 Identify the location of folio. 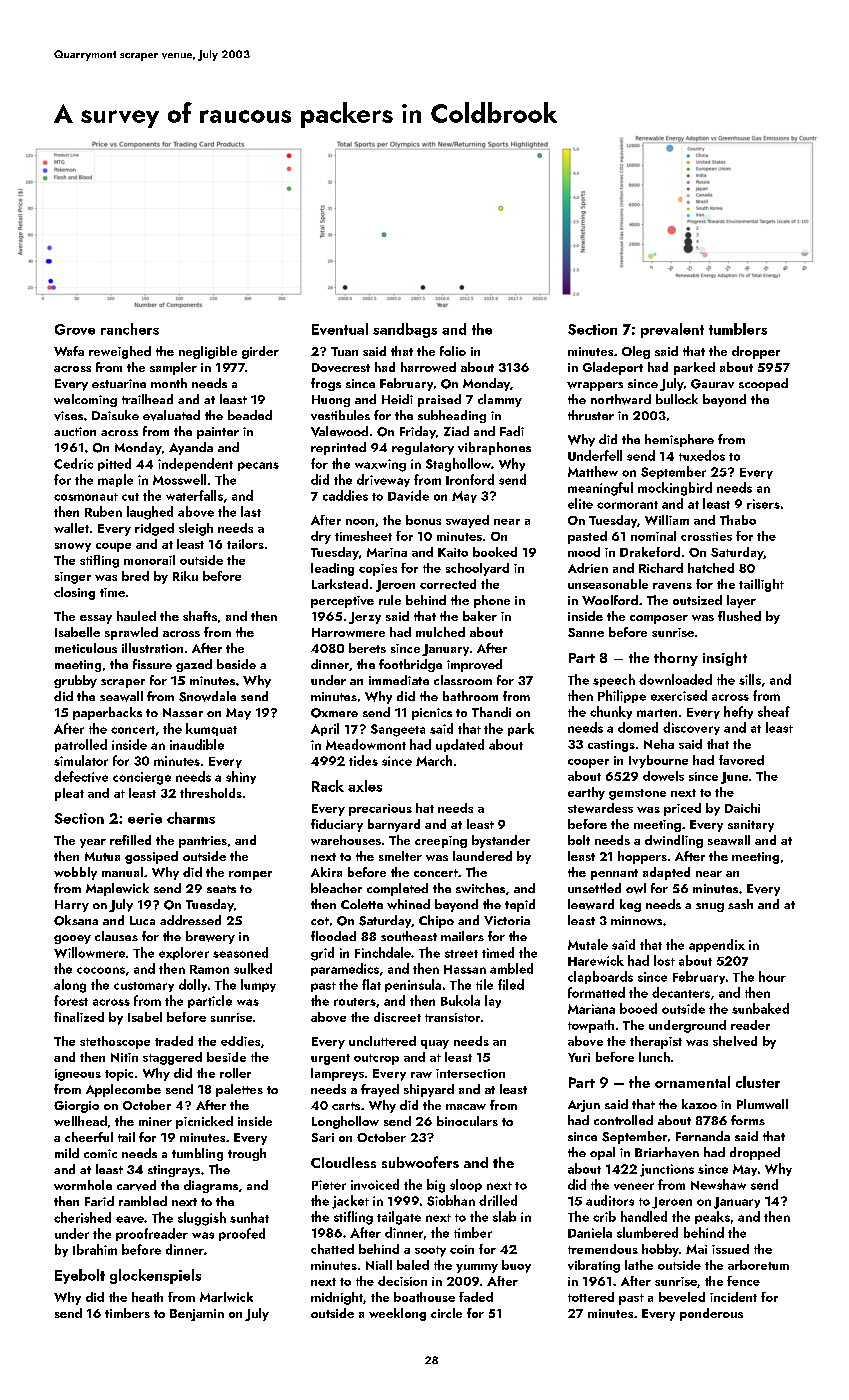
(453, 351).
